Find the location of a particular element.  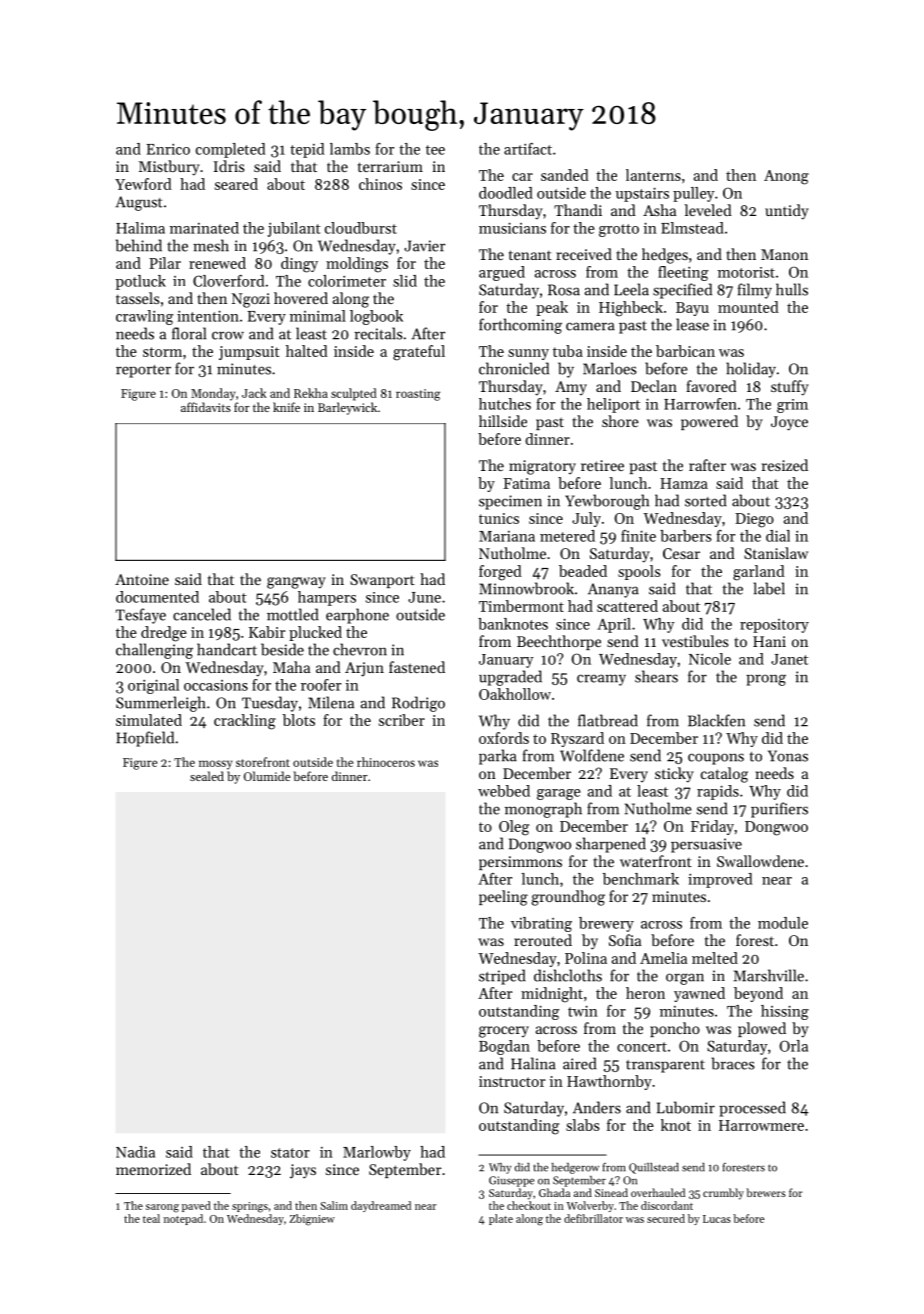

Harrowmere is located at coordinates (761, 1125).
